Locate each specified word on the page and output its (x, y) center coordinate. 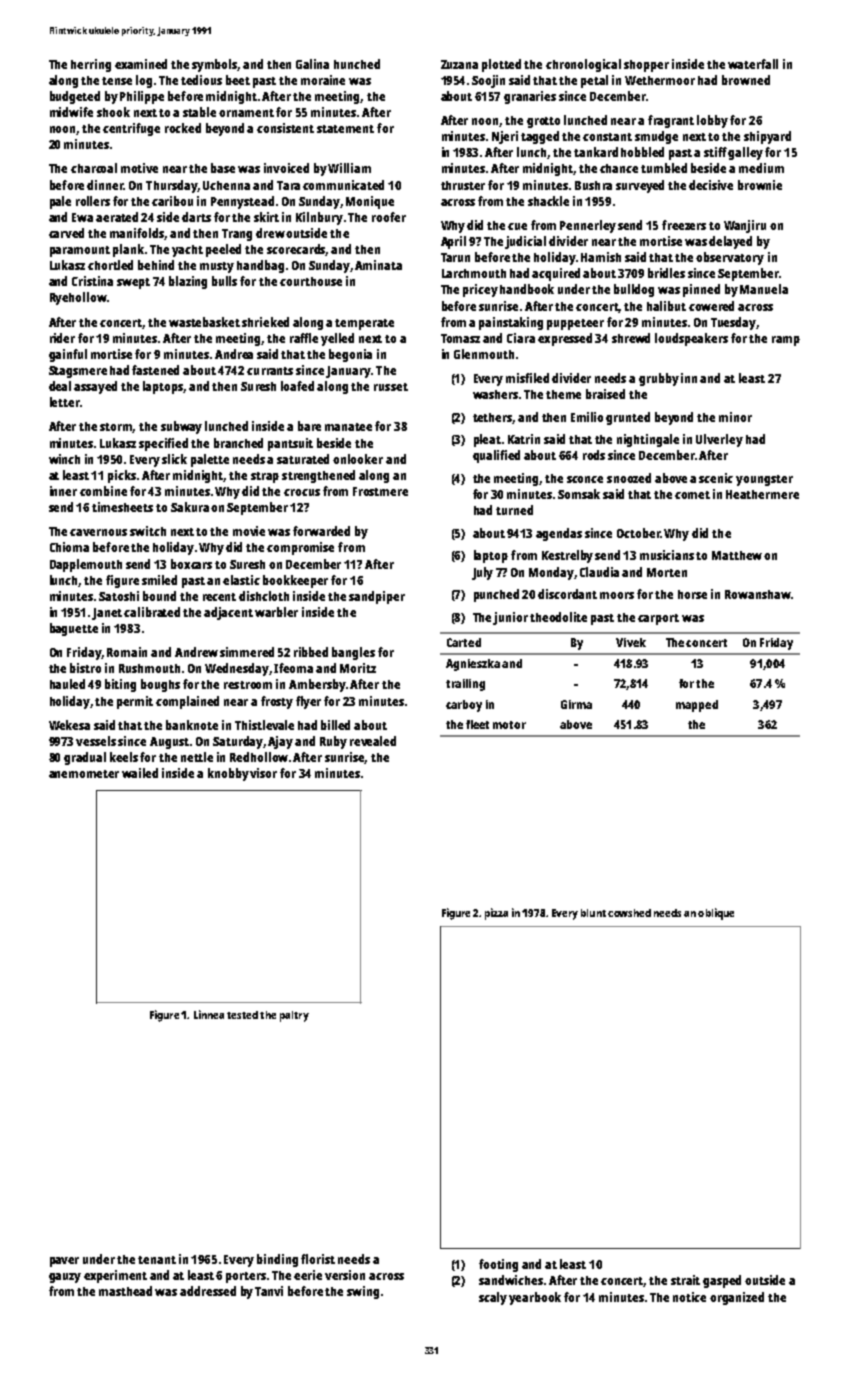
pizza (496, 914)
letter (64, 402)
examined (141, 64)
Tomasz (460, 338)
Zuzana (459, 64)
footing (498, 1265)
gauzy (65, 1278)
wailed (140, 773)
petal (594, 81)
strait (685, 1280)
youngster (764, 480)
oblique (716, 914)
